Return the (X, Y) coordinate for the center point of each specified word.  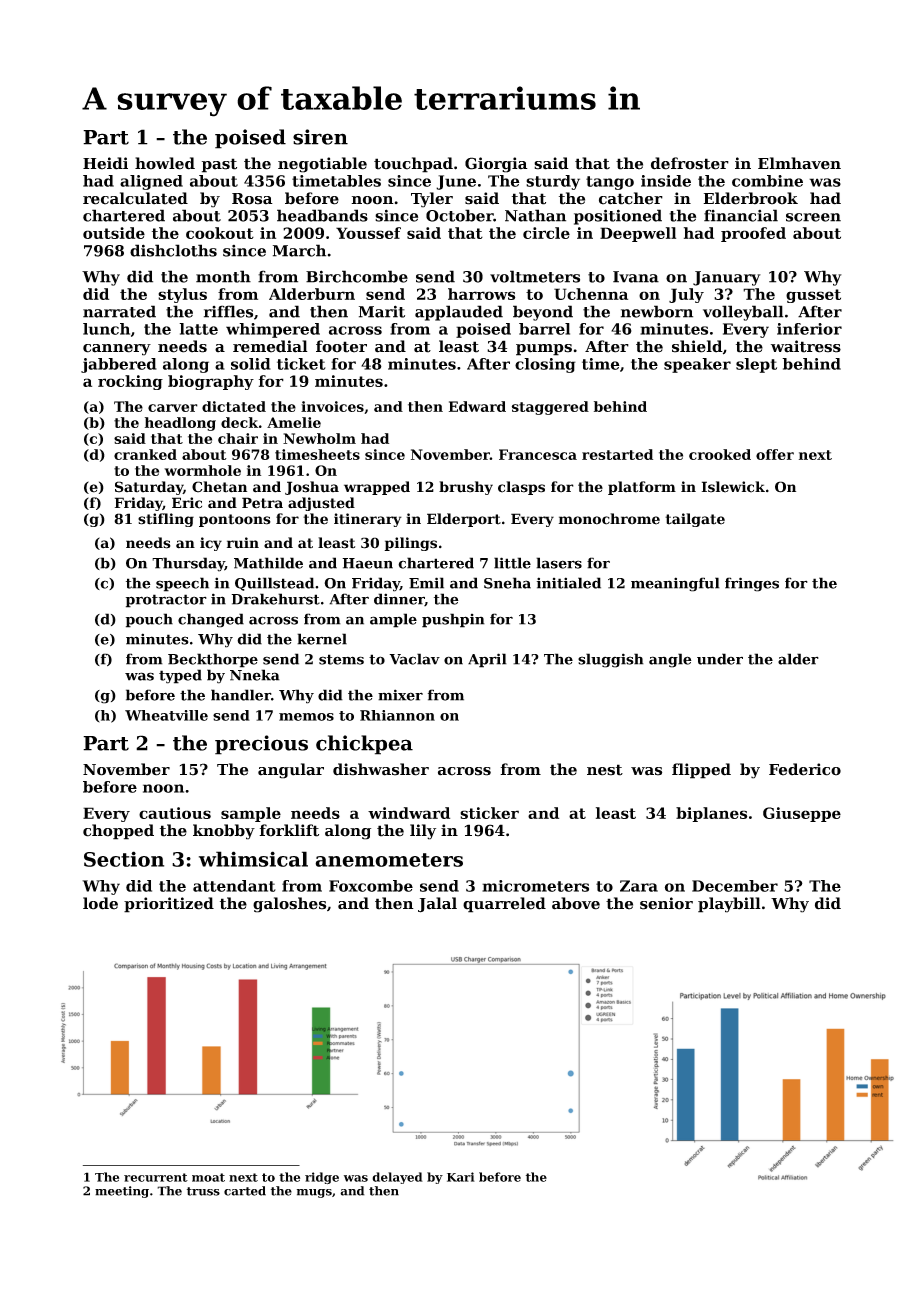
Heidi (105, 163)
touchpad (413, 165)
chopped (118, 832)
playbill (729, 905)
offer (775, 454)
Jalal (437, 905)
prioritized (169, 905)
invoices (332, 406)
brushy (466, 488)
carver (173, 408)
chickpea (364, 745)
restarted (617, 454)
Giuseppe (802, 814)
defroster (690, 163)
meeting (122, 1192)
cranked (145, 454)
